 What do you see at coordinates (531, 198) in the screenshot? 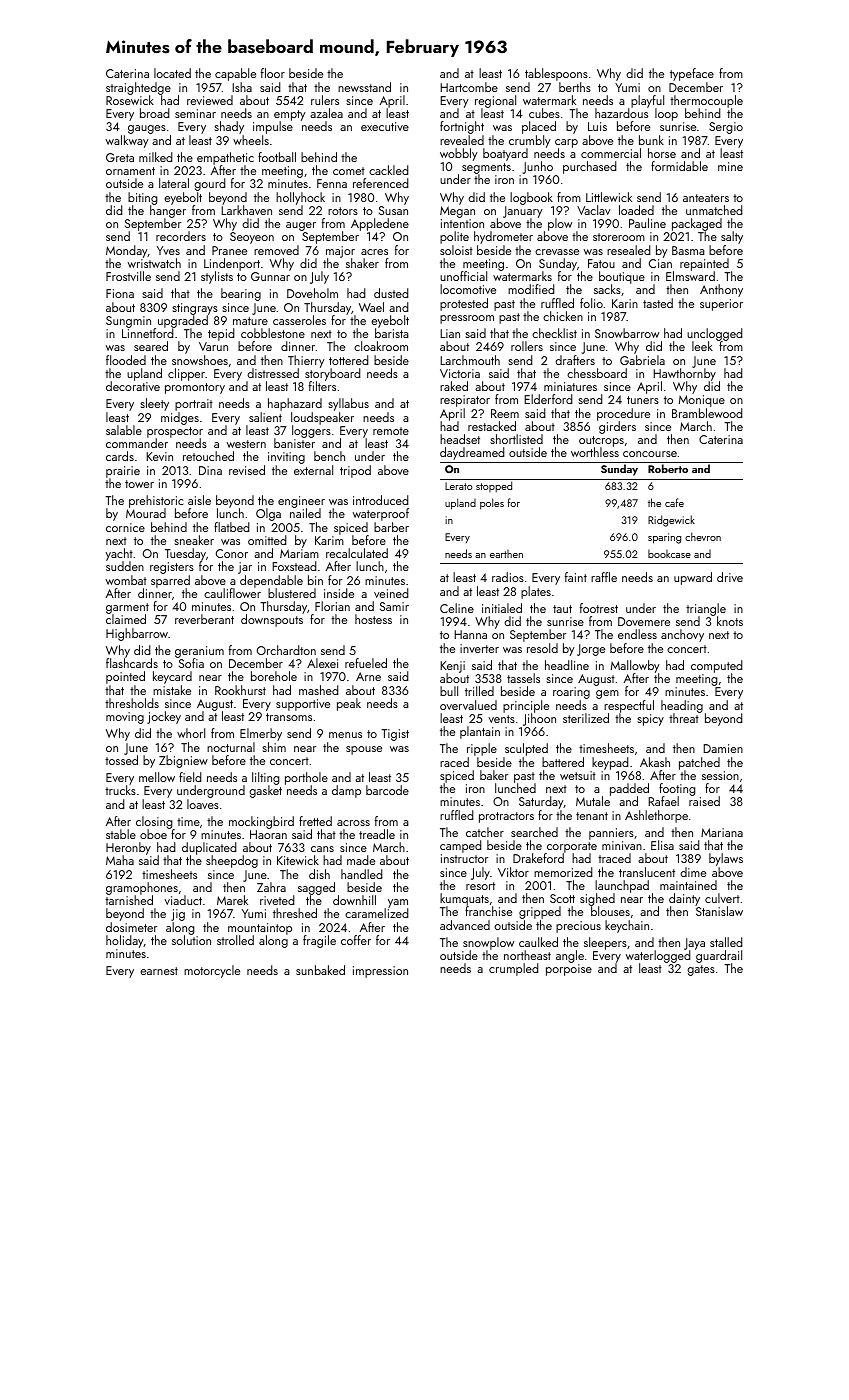
I see `logbook` at bounding box center [531, 198].
